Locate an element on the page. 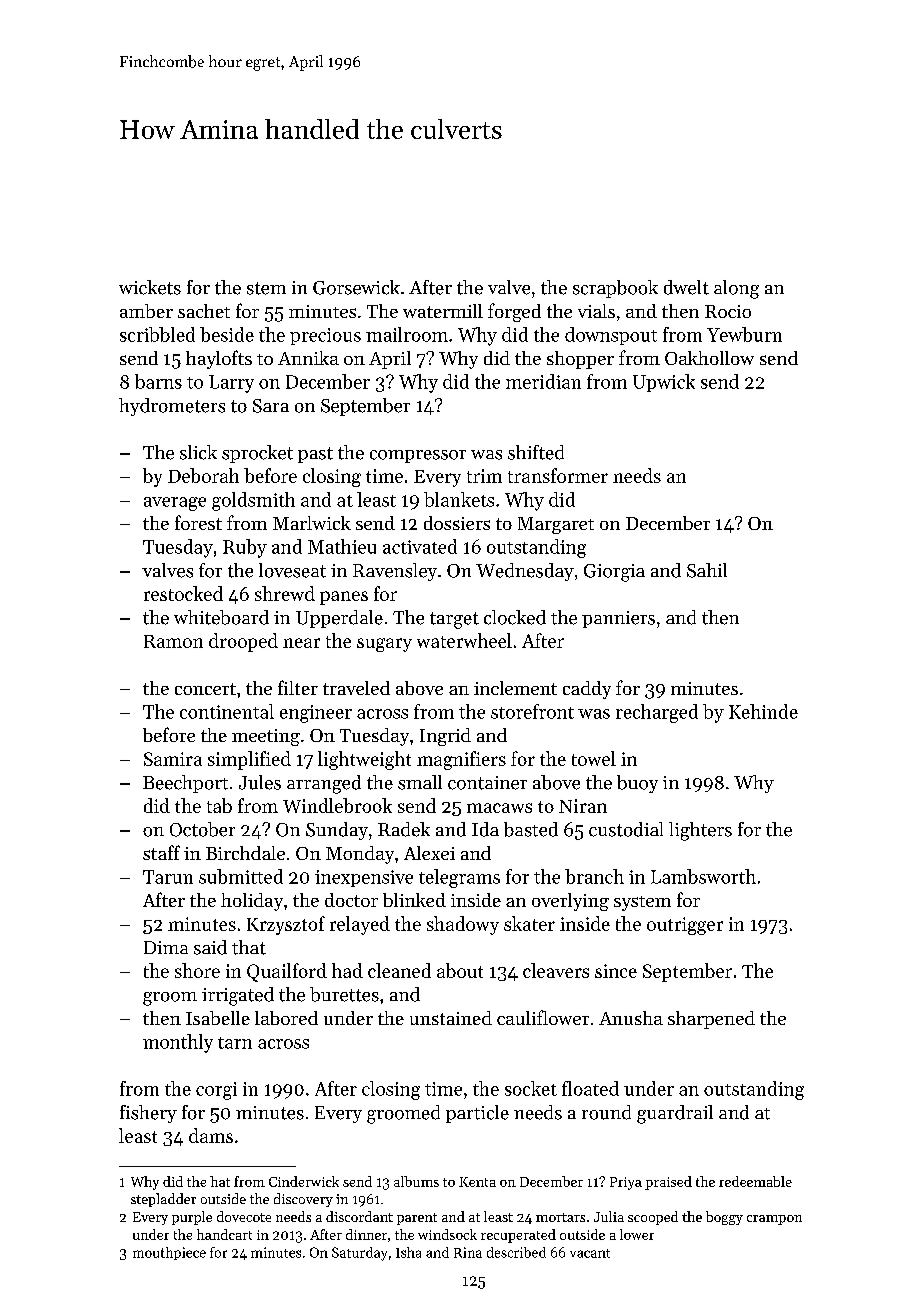  fishery is located at coordinates (148, 1114).
